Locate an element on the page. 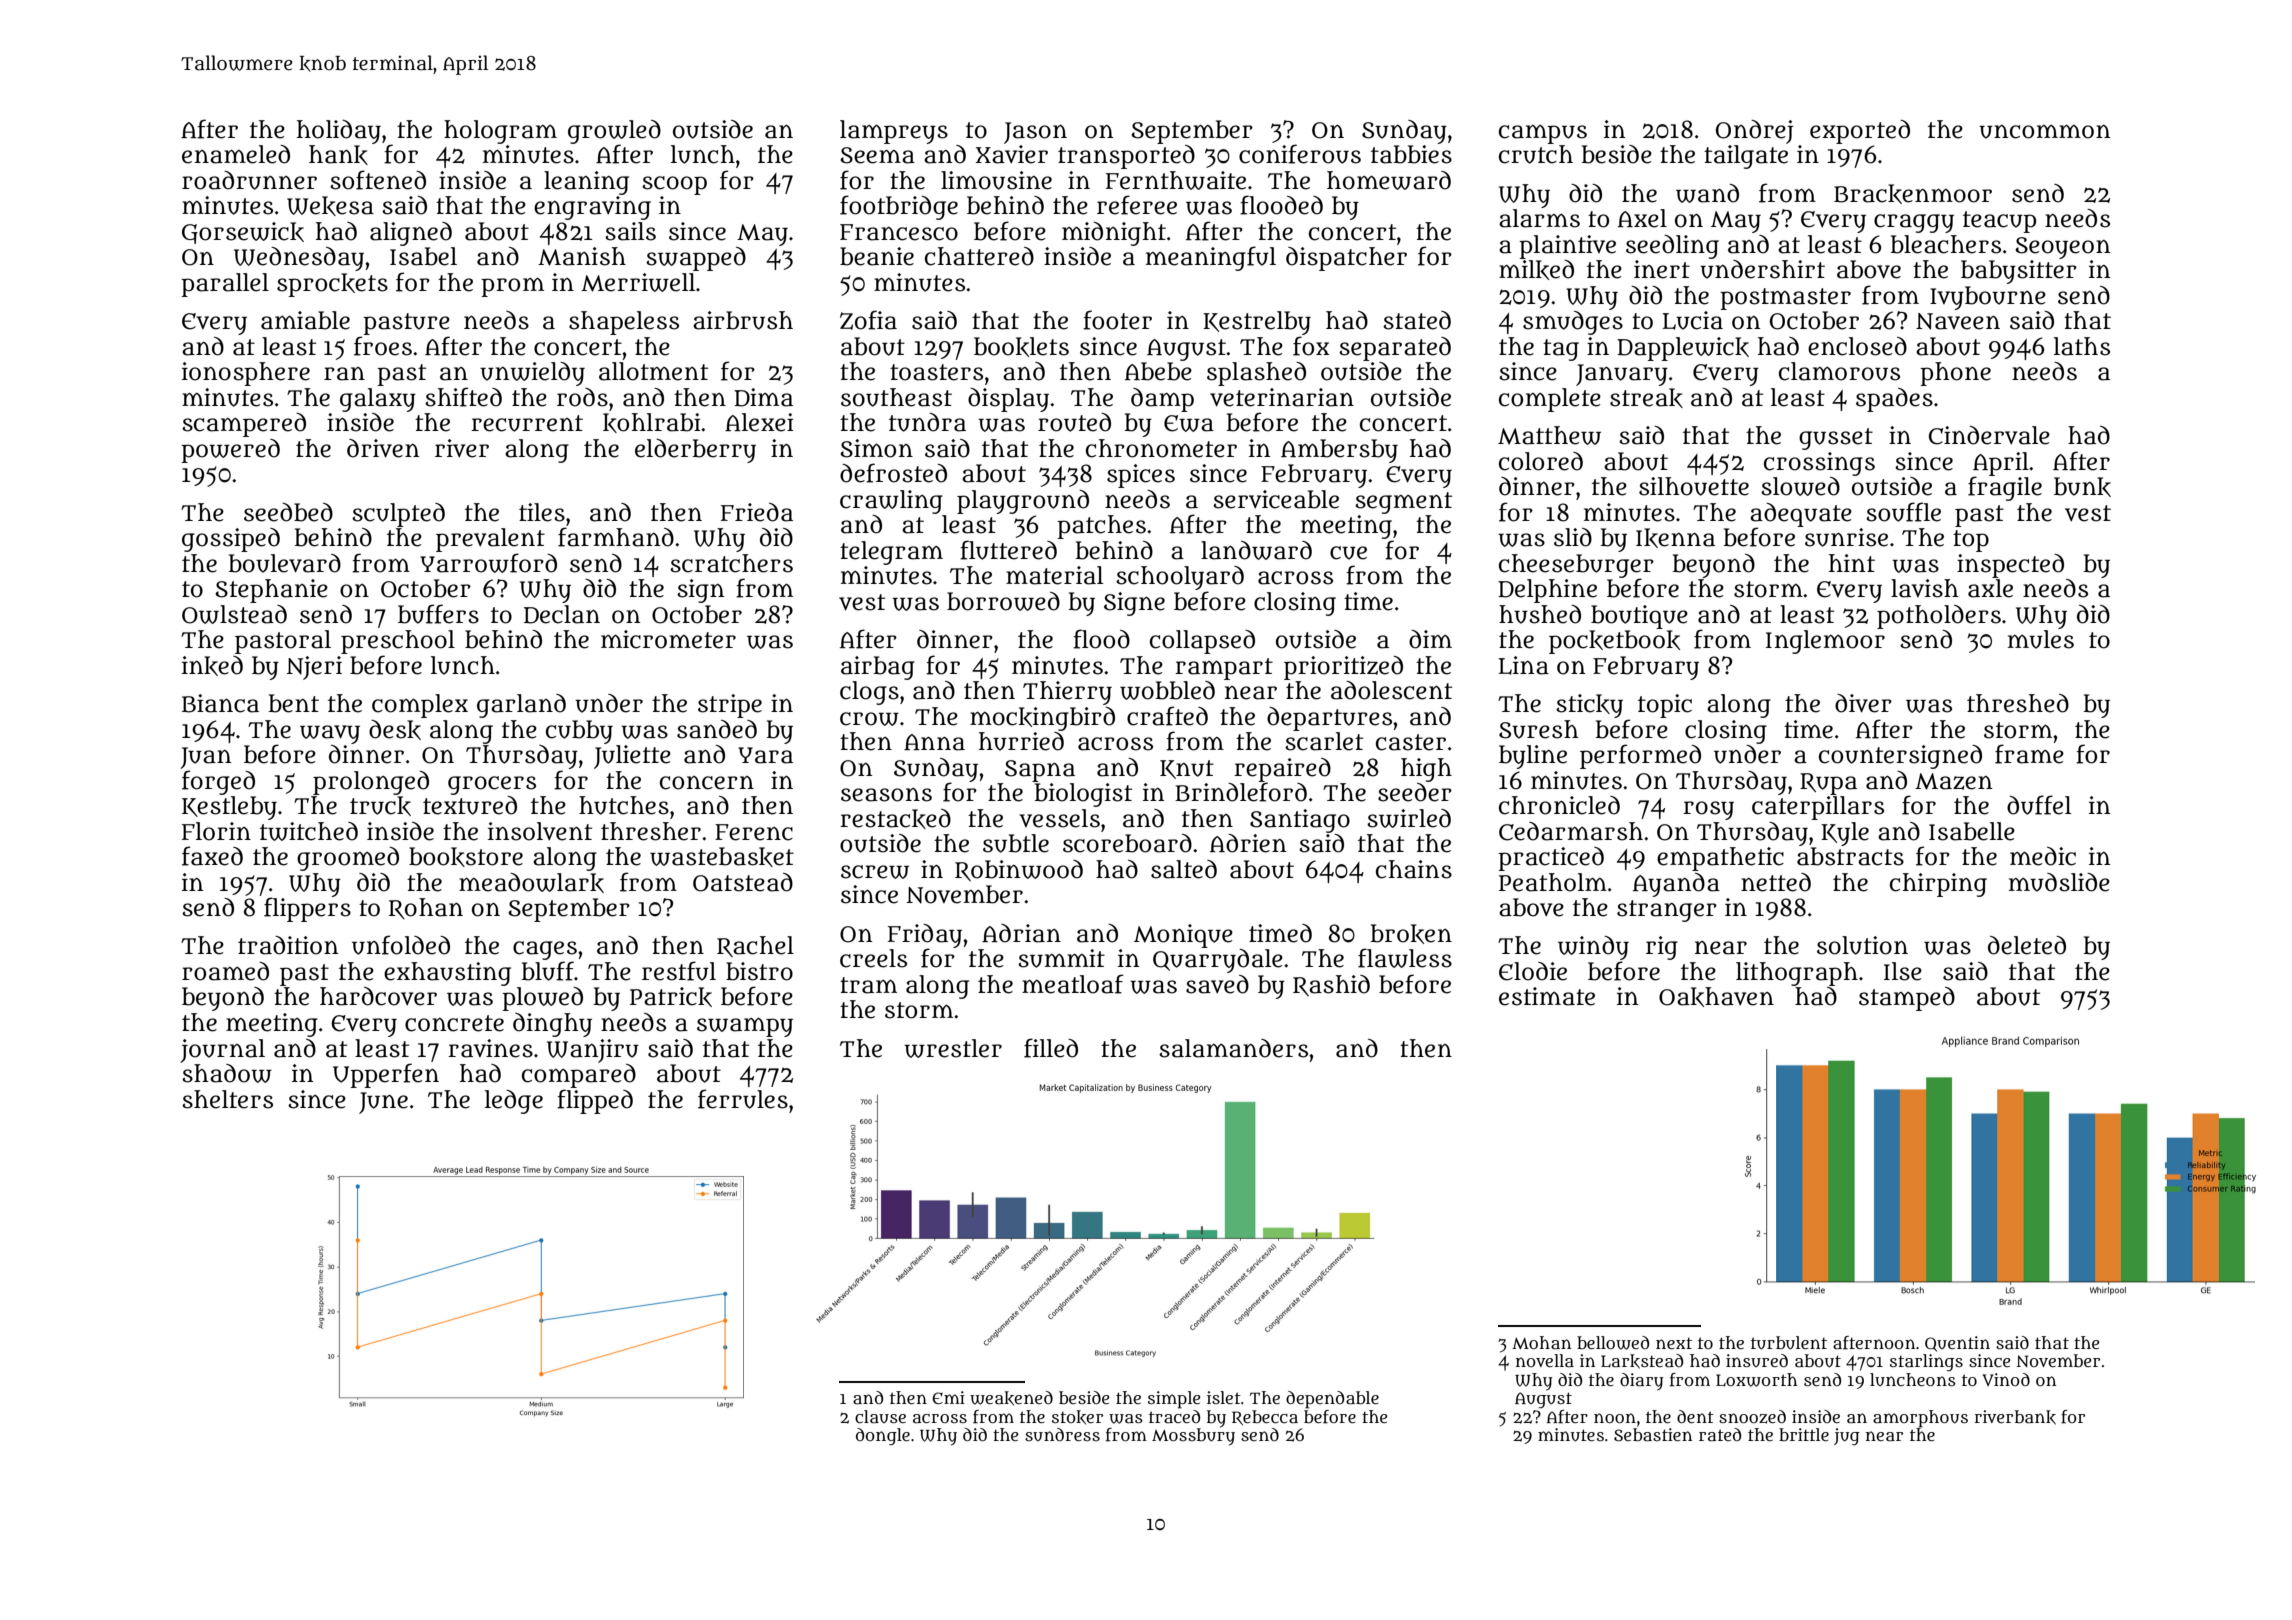 This document has width=2292, height=1620. limousine is located at coordinates (996, 180).
